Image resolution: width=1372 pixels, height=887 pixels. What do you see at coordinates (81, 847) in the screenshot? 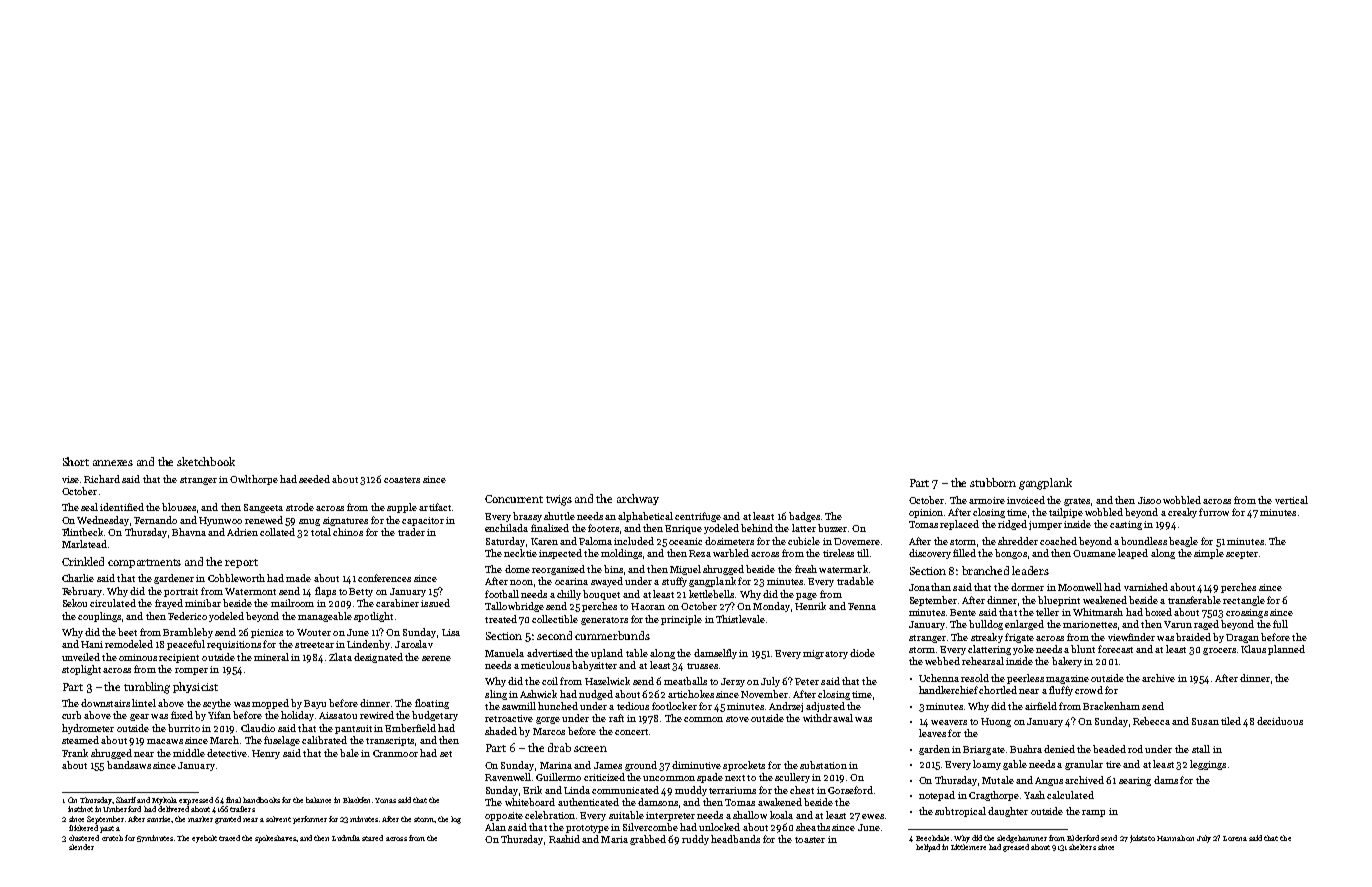
I see `slender` at bounding box center [81, 847].
